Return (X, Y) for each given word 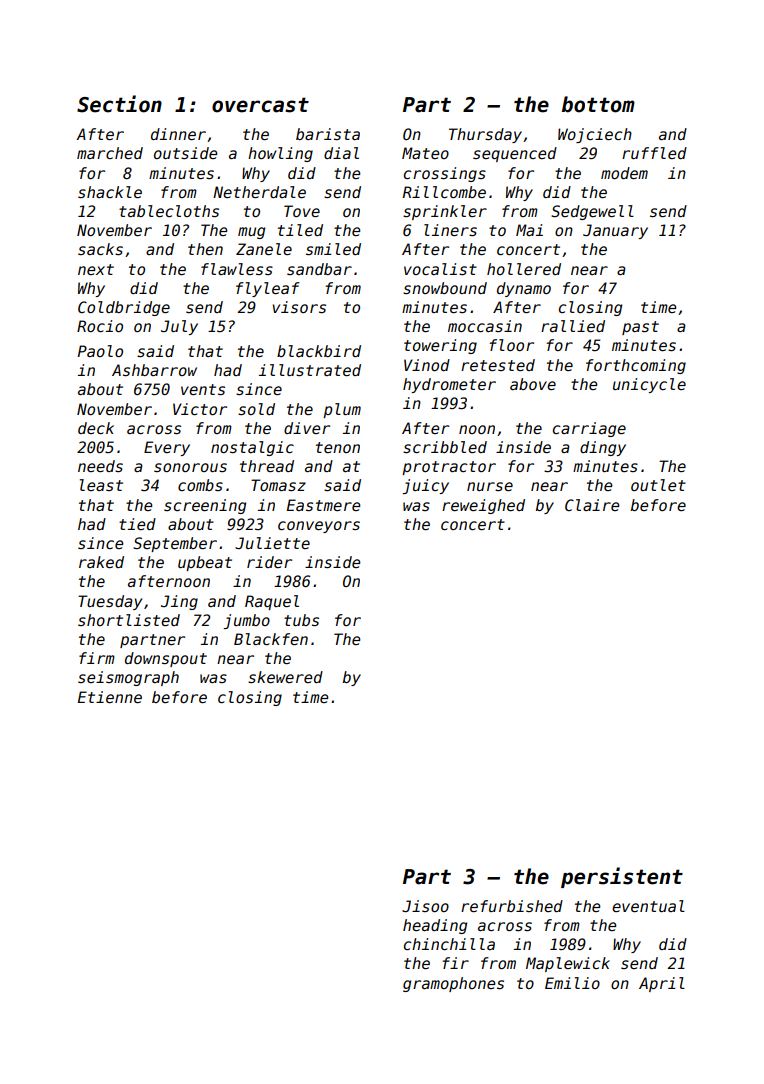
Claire (592, 505)
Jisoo (425, 906)
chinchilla (449, 944)
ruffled (654, 153)
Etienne (109, 697)
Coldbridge (124, 308)
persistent (622, 877)
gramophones (453, 984)
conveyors (319, 527)
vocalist (440, 269)
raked (101, 562)
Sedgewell (592, 212)
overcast (260, 105)
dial (341, 153)
